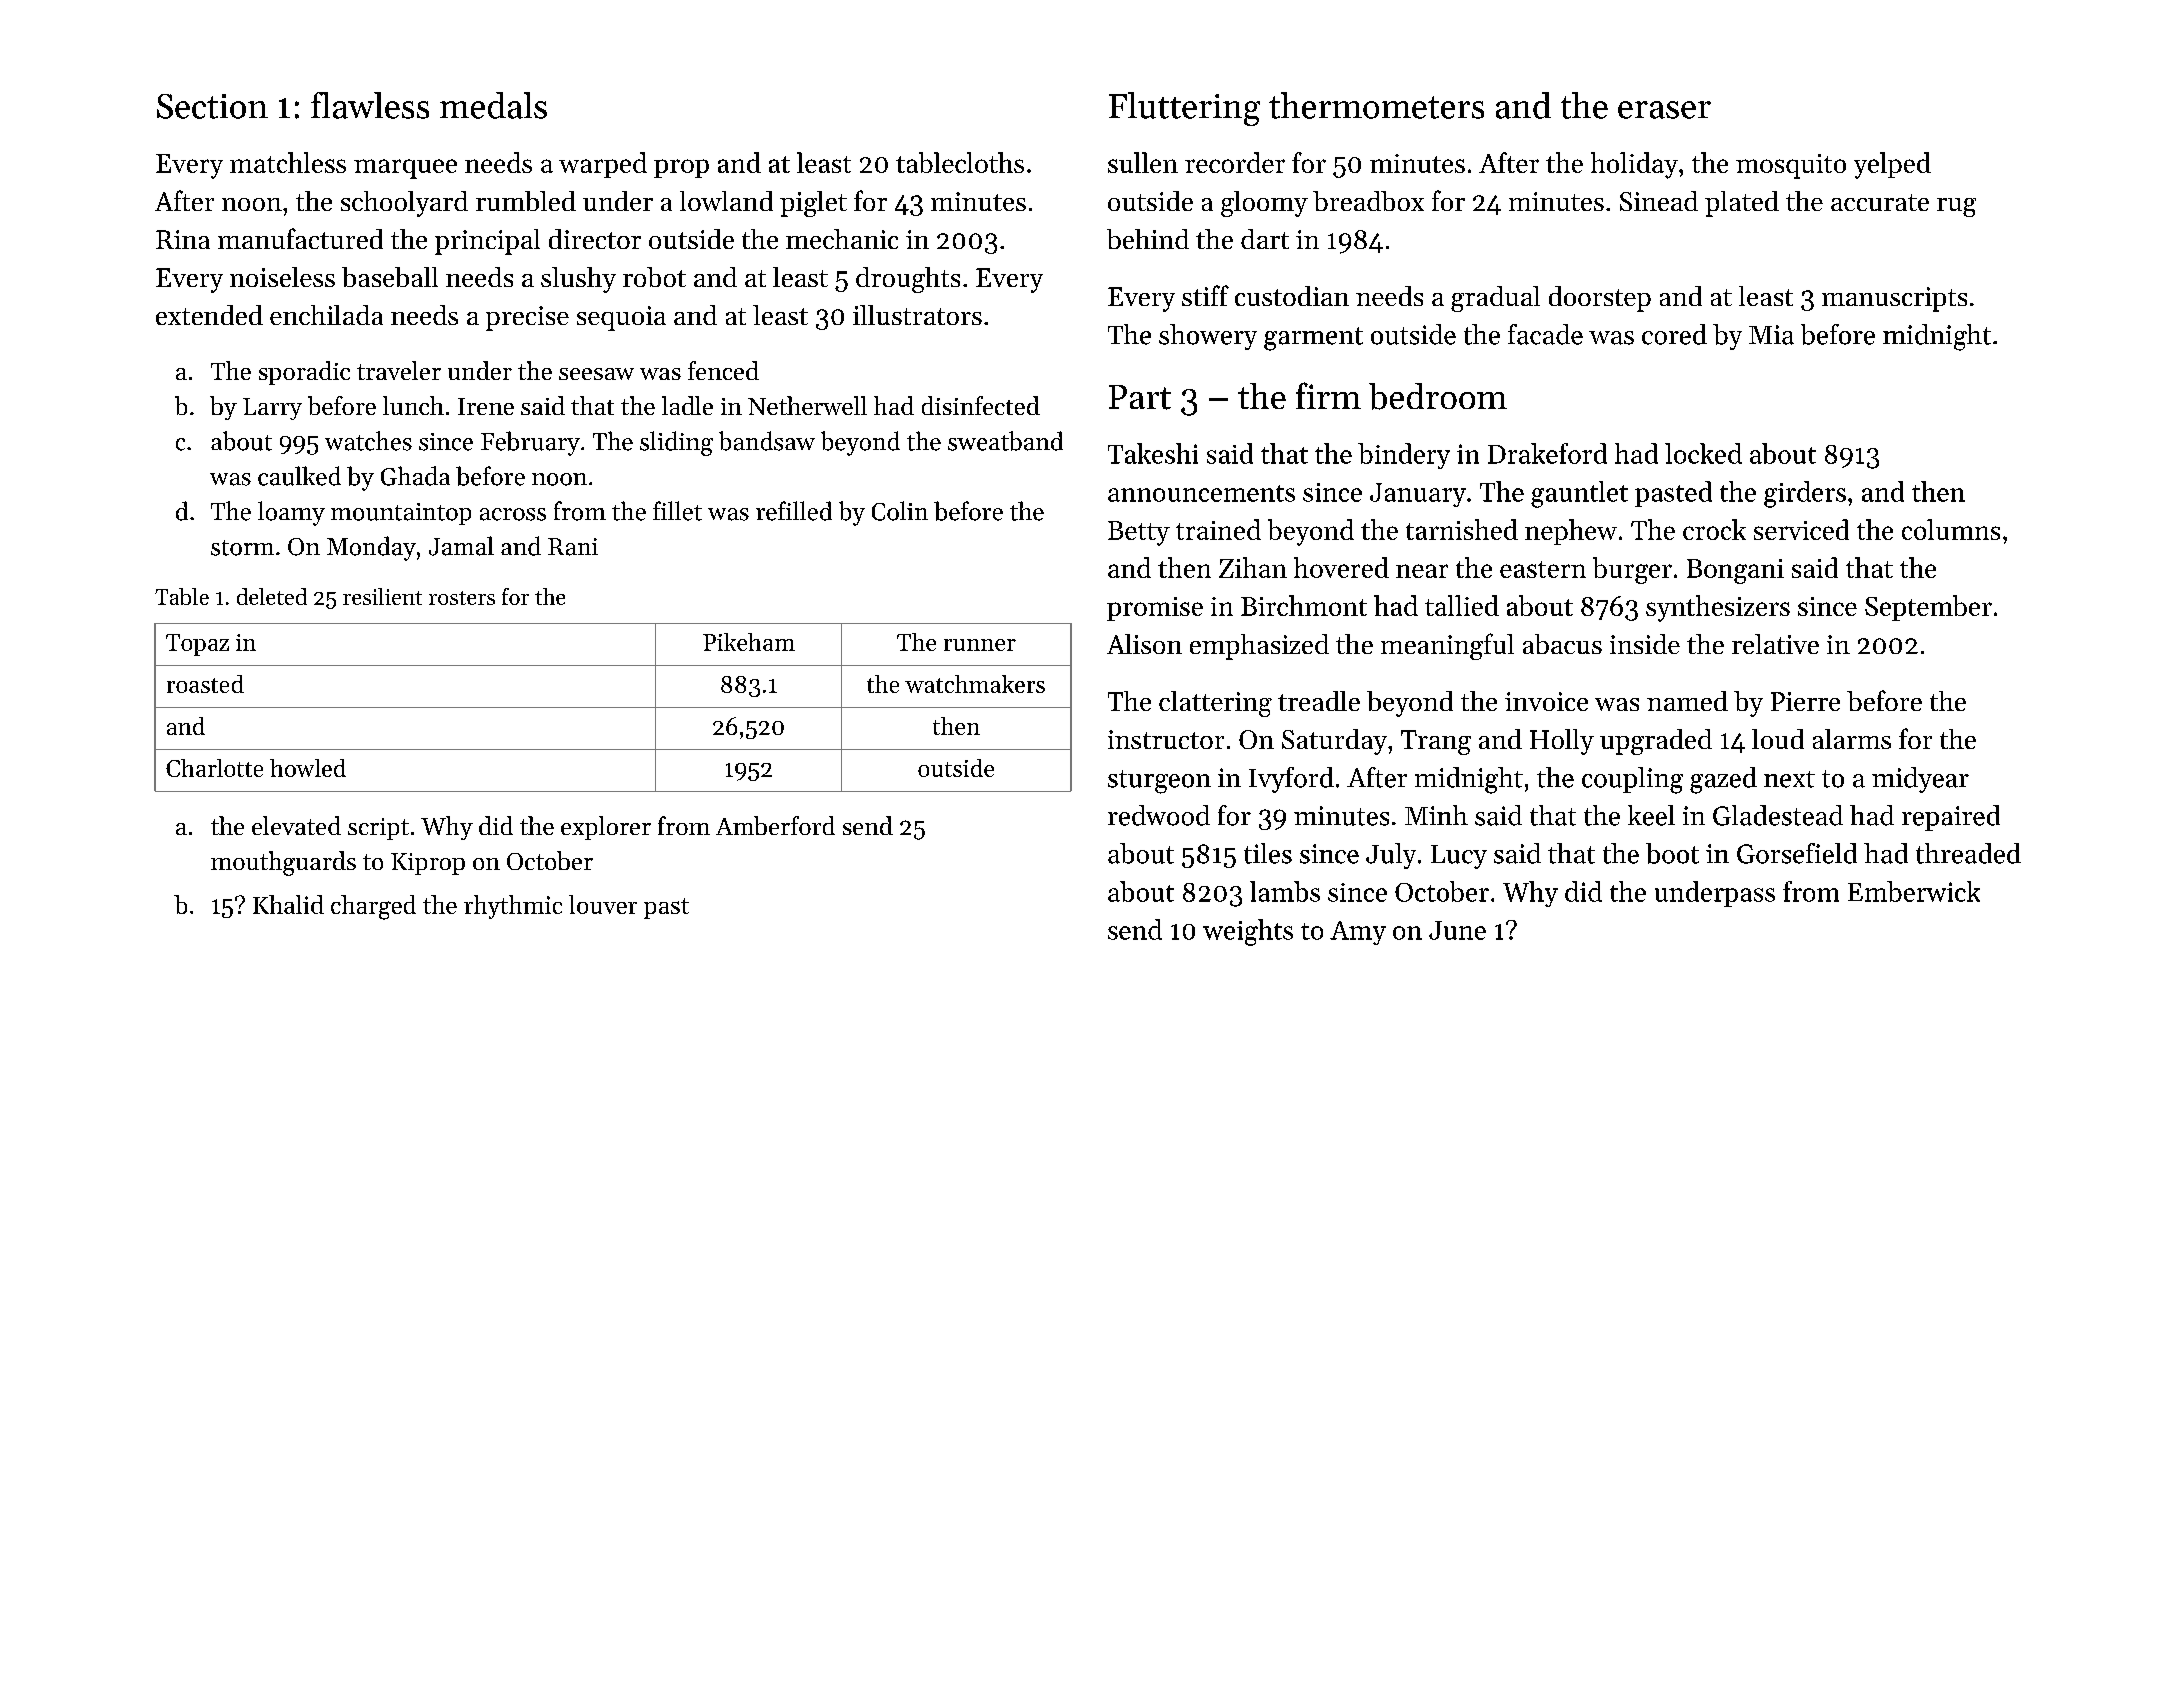  I want to click on warped, so click(603, 165).
